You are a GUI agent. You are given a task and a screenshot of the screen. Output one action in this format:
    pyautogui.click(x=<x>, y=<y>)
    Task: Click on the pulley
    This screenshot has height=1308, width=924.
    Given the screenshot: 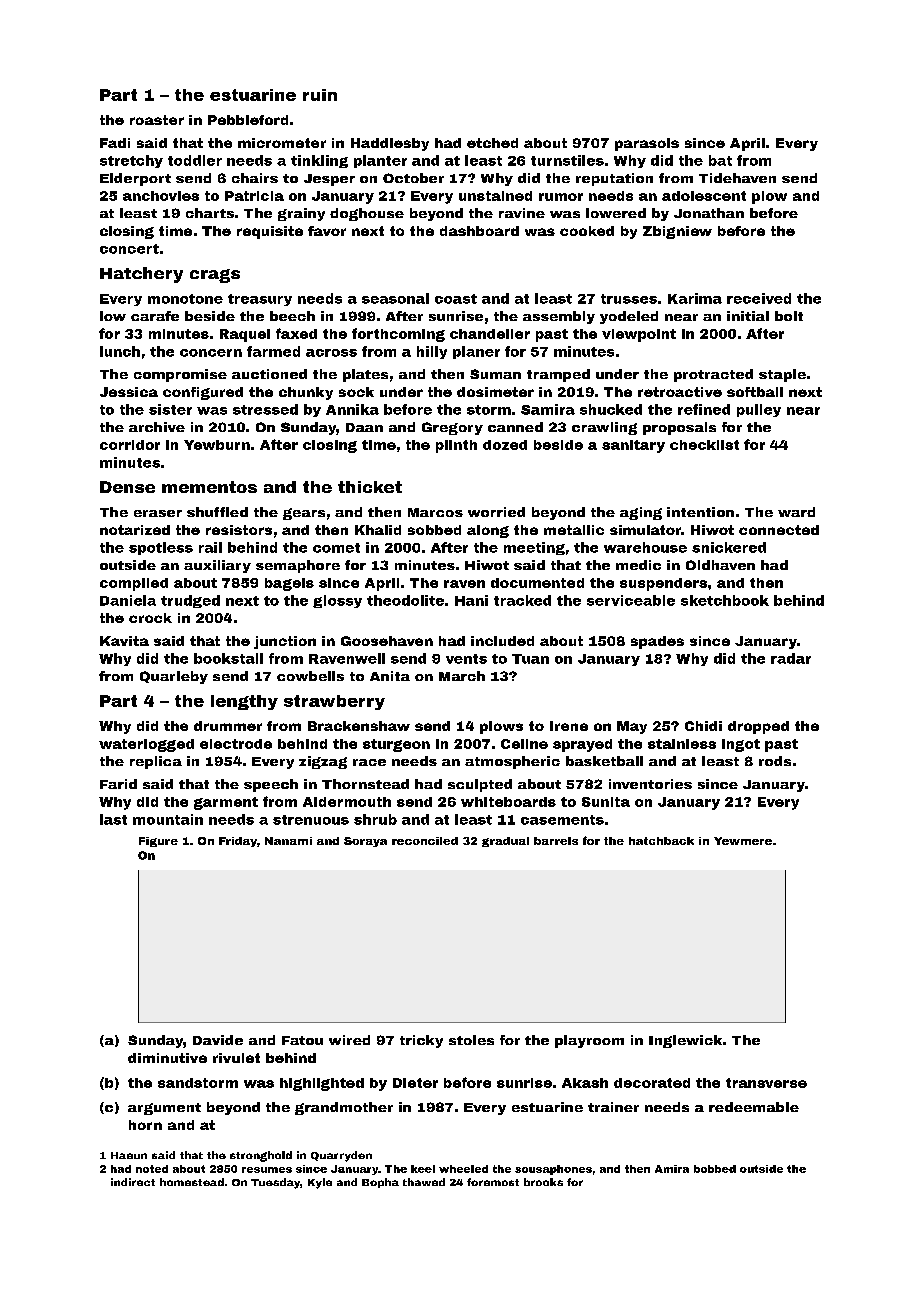 What is the action you would take?
    pyautogui.click(x=759, y=410)
